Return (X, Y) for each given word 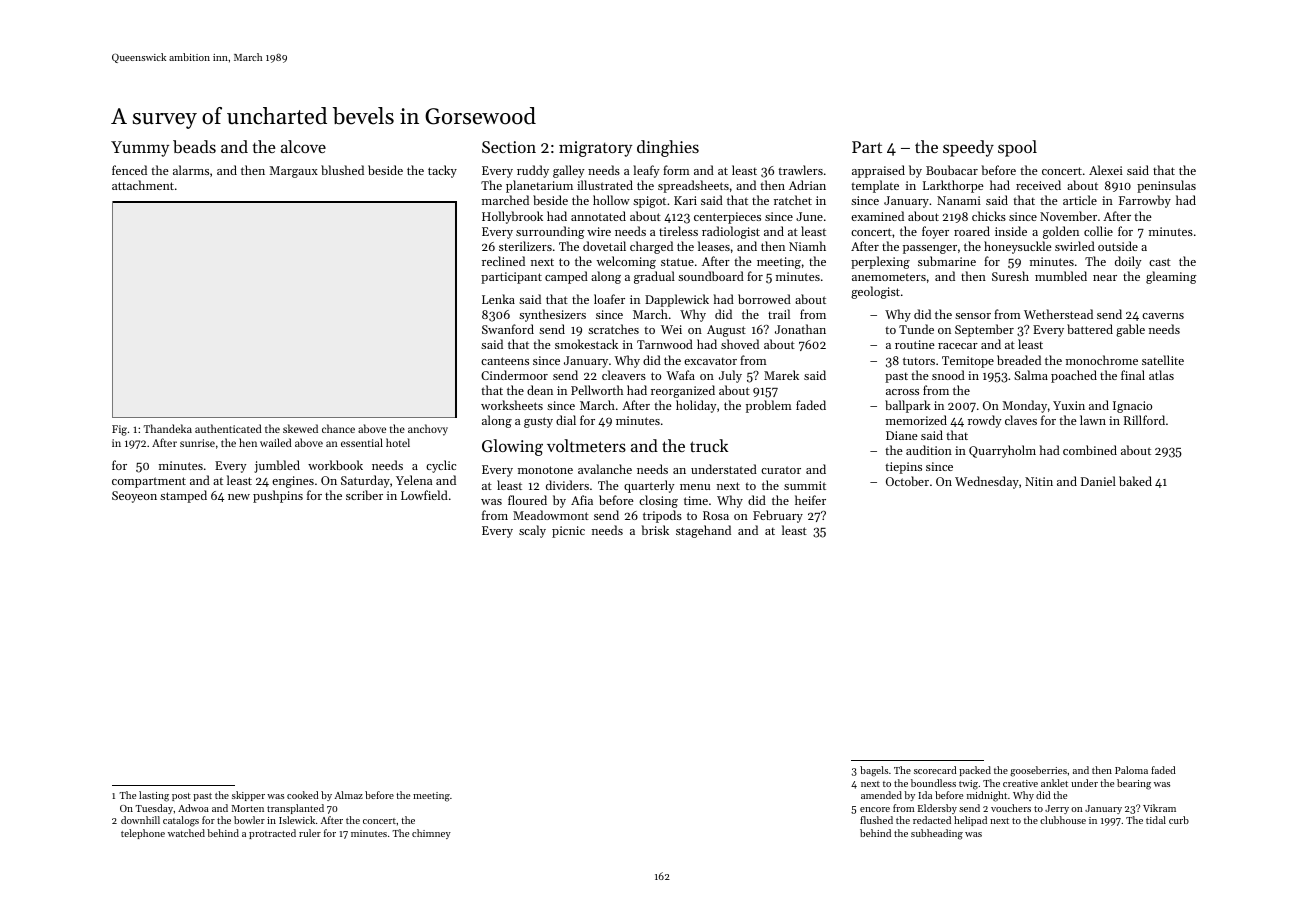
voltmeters (586, 445)
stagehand (703, 531)
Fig (119, 430)
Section (509, 147)
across (902, 392)
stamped (183, 496)
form (676, 170)
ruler (310, 833)
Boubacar (952, 170)
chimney (431, 834)
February (778, 516)
